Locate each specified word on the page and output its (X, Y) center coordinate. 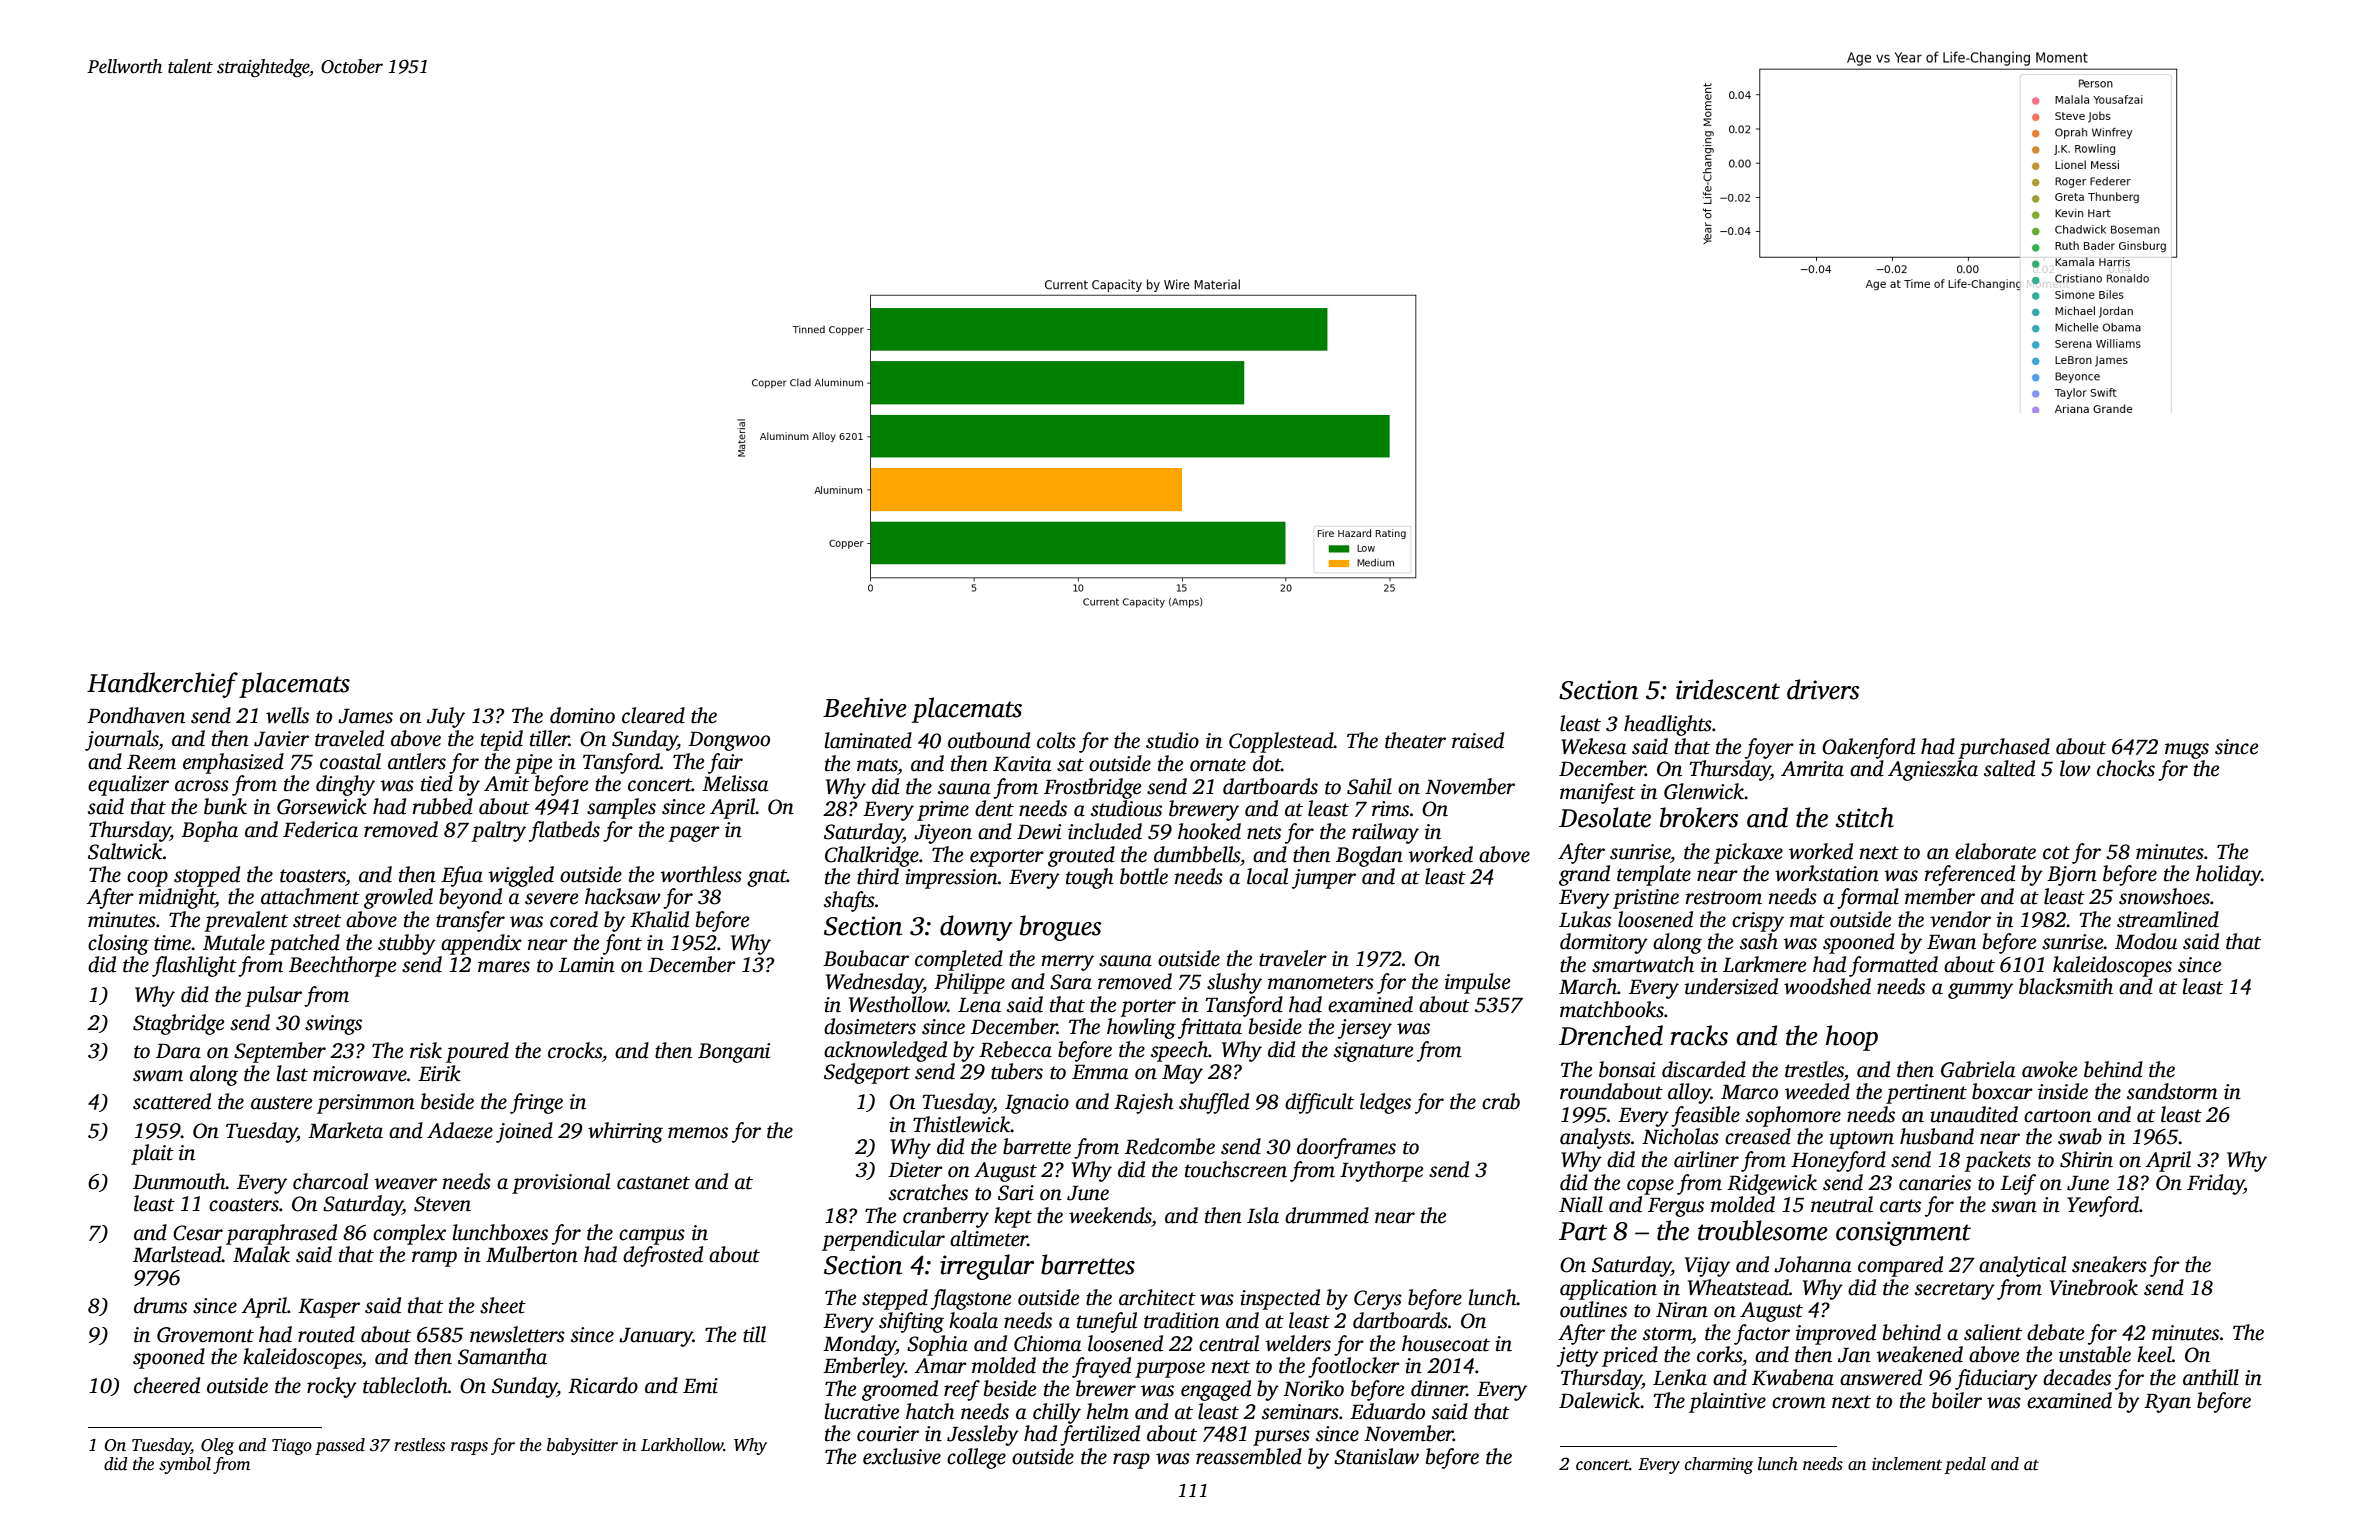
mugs (2187, 751)
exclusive (902, 1456)
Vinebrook (2094, 1287)
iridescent (1728, 689)
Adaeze (460, 1130)
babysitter (582, 1446)
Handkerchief (162, 685)
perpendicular (883, 1240)
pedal (1965, 1465)
